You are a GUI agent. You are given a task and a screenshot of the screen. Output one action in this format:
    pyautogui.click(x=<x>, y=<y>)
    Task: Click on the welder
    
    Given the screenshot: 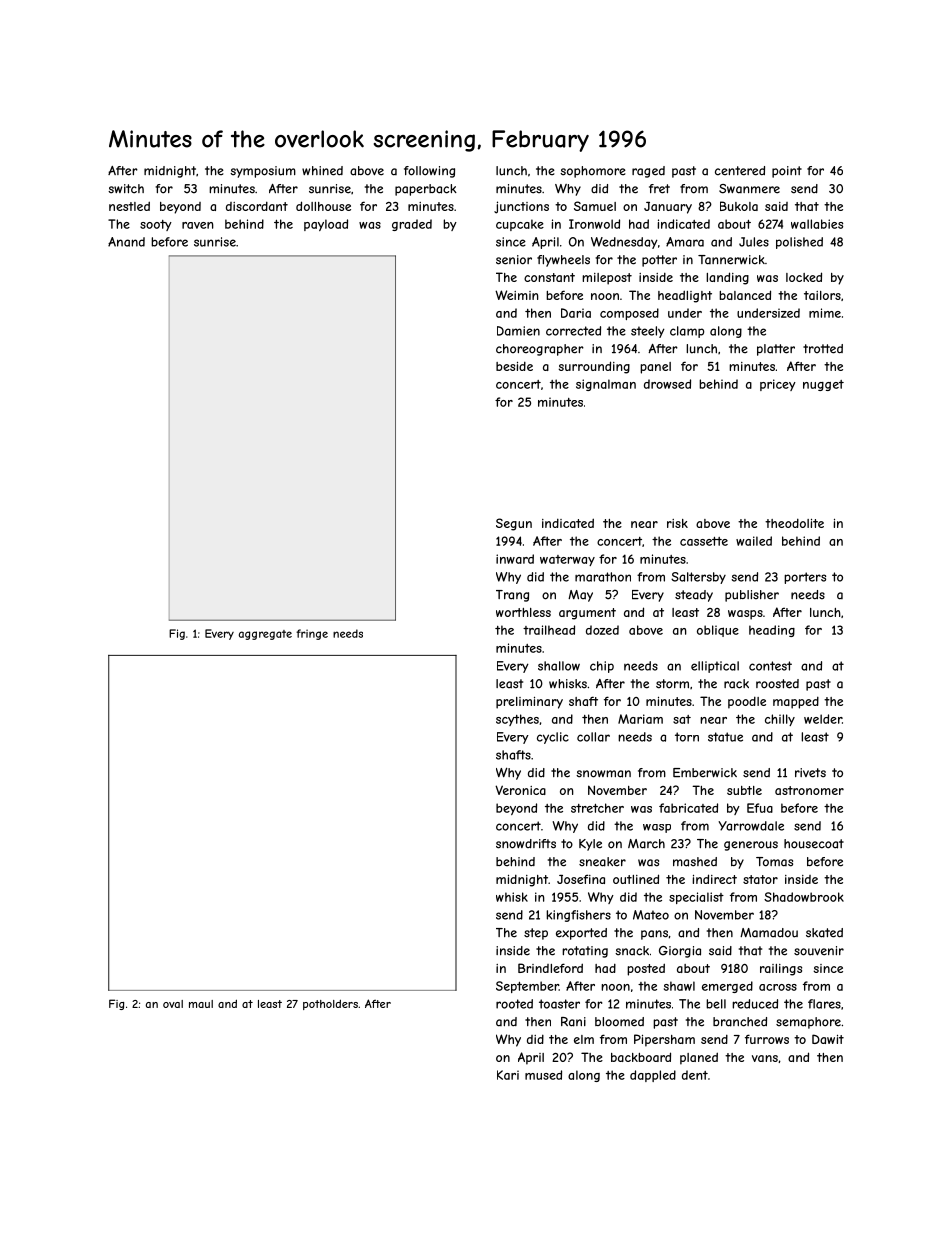 What is the action you would take?
    pyautogui.click(x=823, y=719)
